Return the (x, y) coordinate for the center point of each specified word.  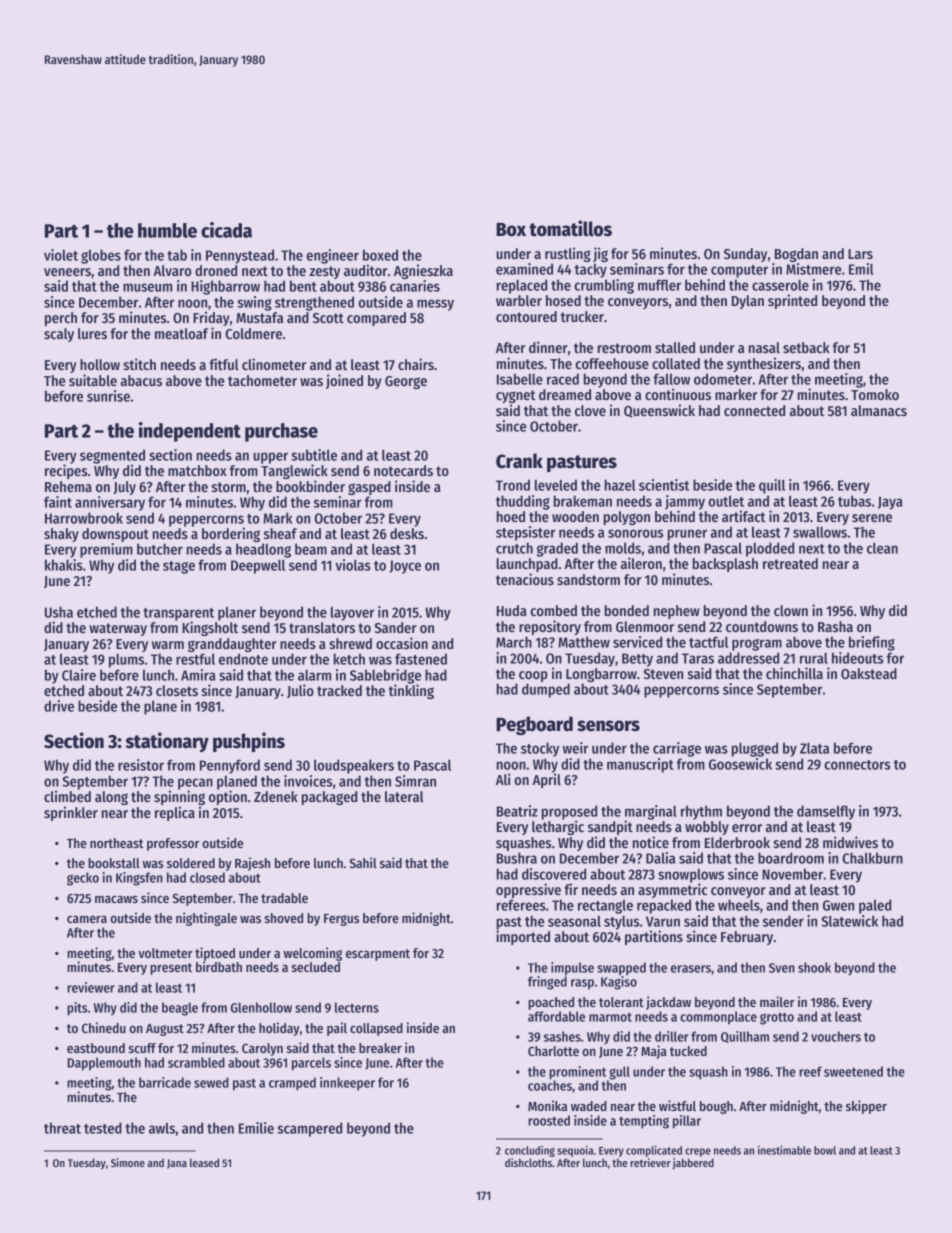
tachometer (262, 380)
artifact (744, 516)
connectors (857, 765)
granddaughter (232, 645)
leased (204, 1162)
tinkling (411, 691)
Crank (519, 461)
